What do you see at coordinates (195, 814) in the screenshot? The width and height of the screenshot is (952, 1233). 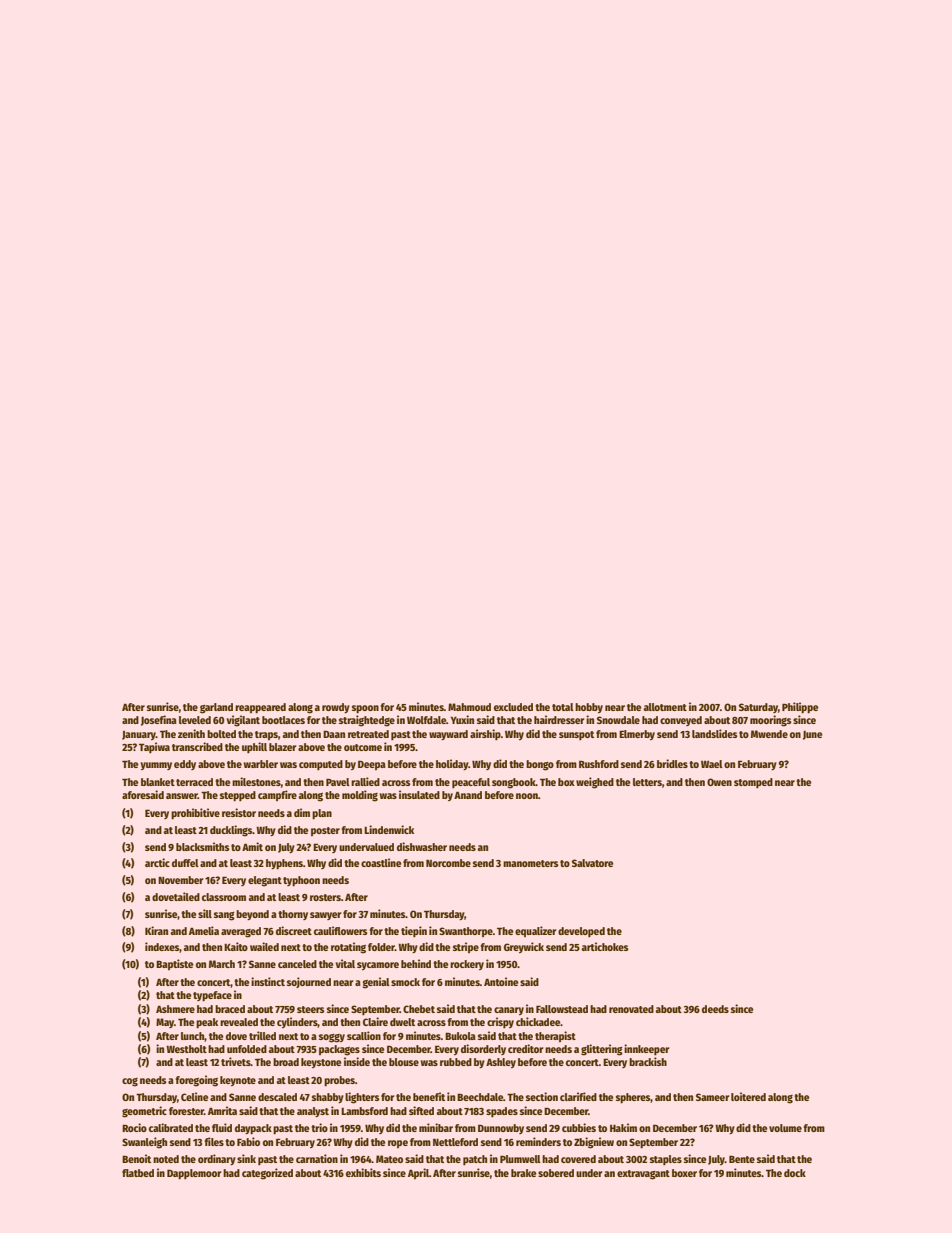 I see `prohibitive` at bounding box center [195, 814].
